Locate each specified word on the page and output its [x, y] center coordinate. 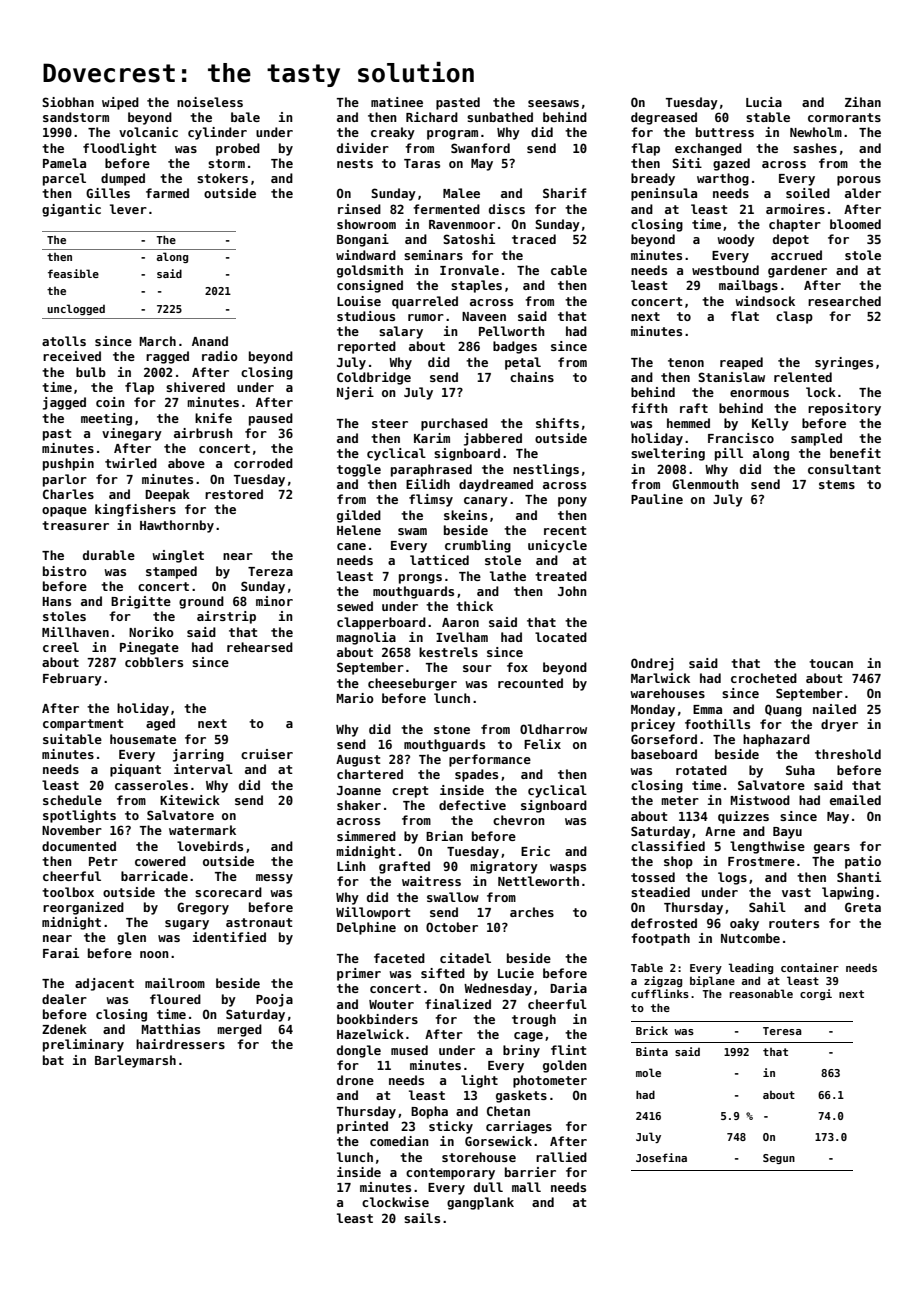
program [452, 135]
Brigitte [141, 602]
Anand [210, 341]
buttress [725, 132]
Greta [863, 907]
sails [422, 1218]
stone [452, 729]
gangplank [480, 1203]
